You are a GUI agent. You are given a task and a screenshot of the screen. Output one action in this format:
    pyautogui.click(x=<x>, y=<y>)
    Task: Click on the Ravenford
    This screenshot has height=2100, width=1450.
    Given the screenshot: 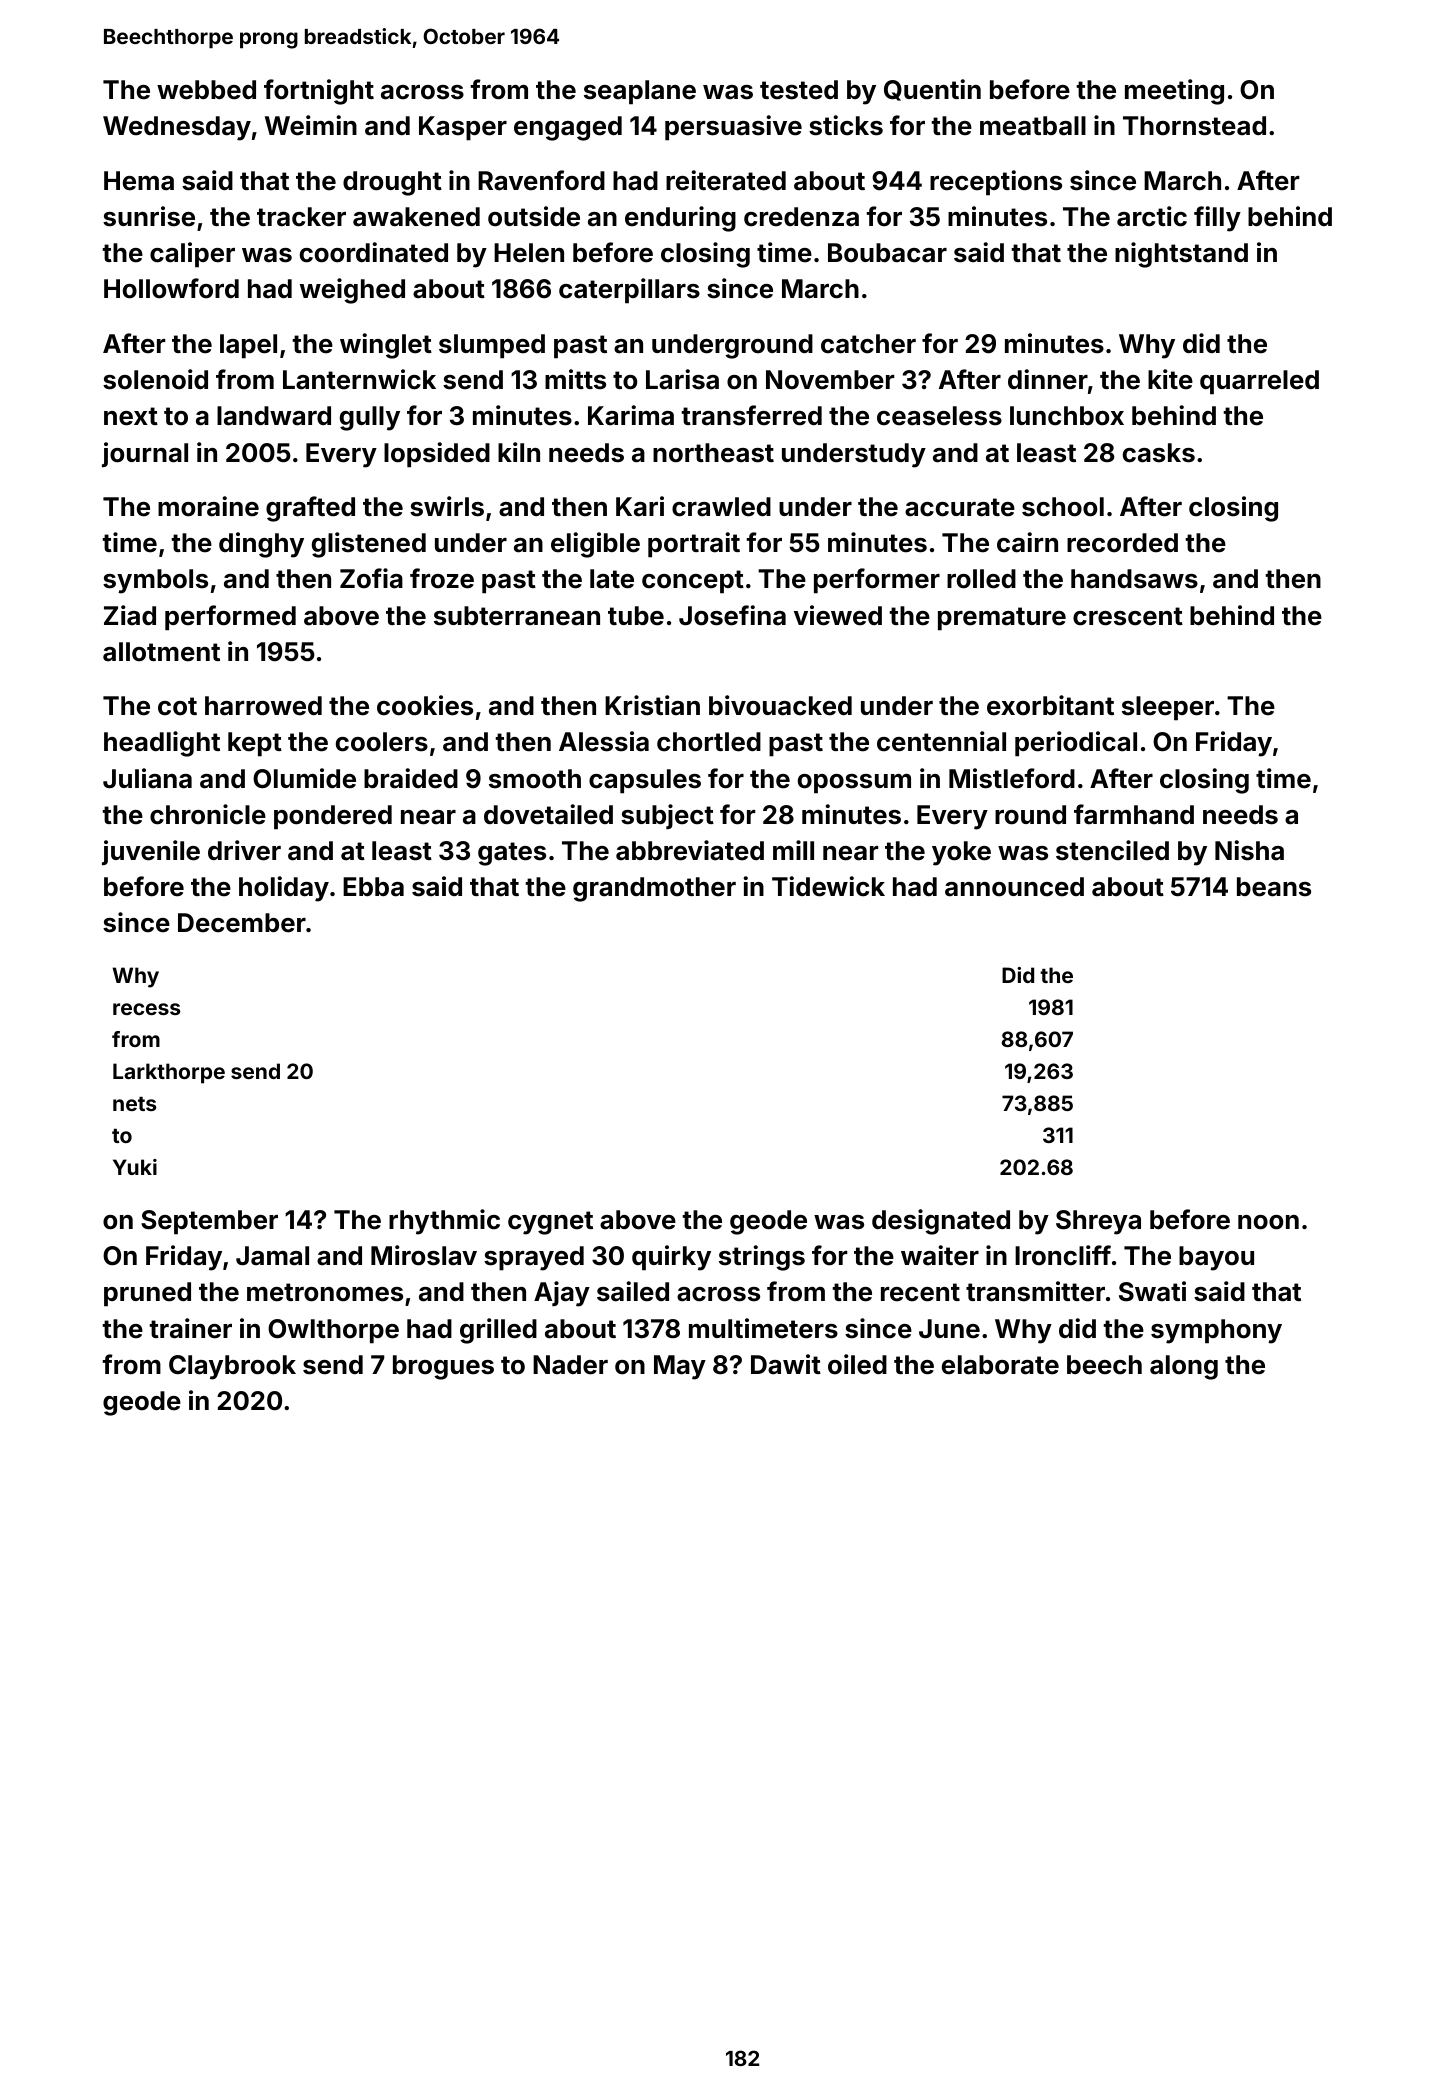 What is the action you would take?
    pyautogui.click(x=541, y=180)
